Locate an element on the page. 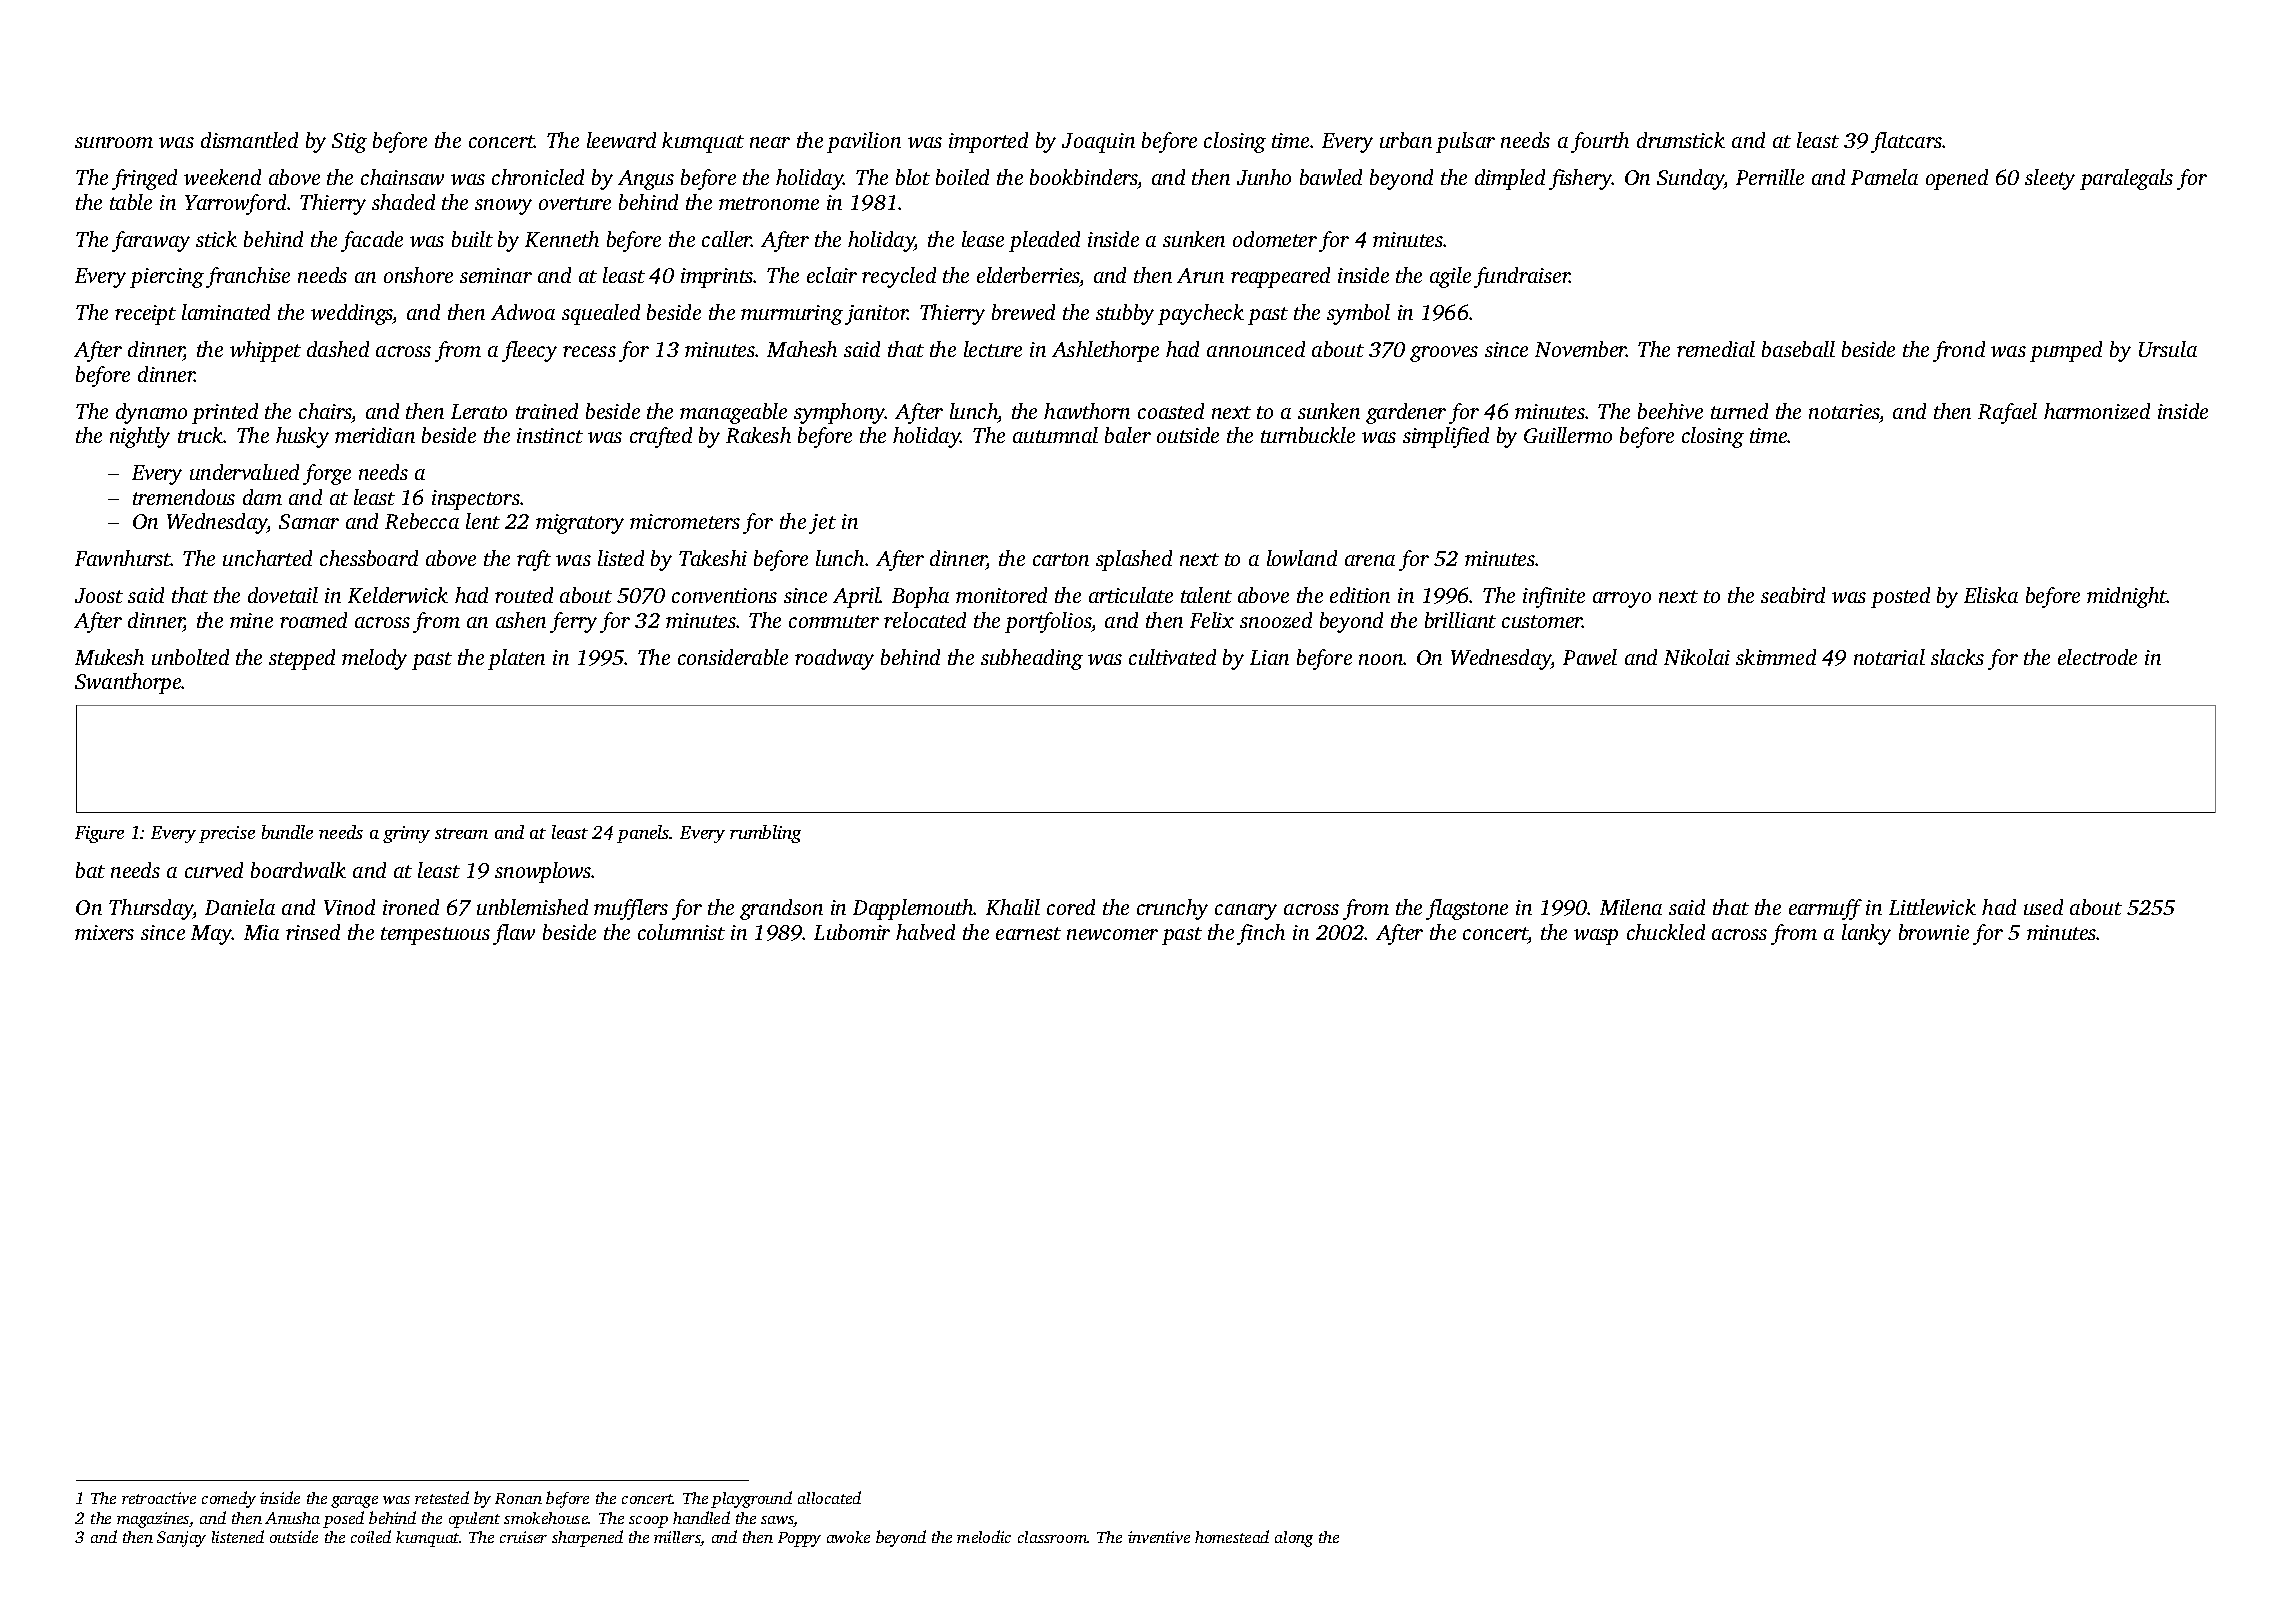  retested is located at coordinates (442, 1497).
